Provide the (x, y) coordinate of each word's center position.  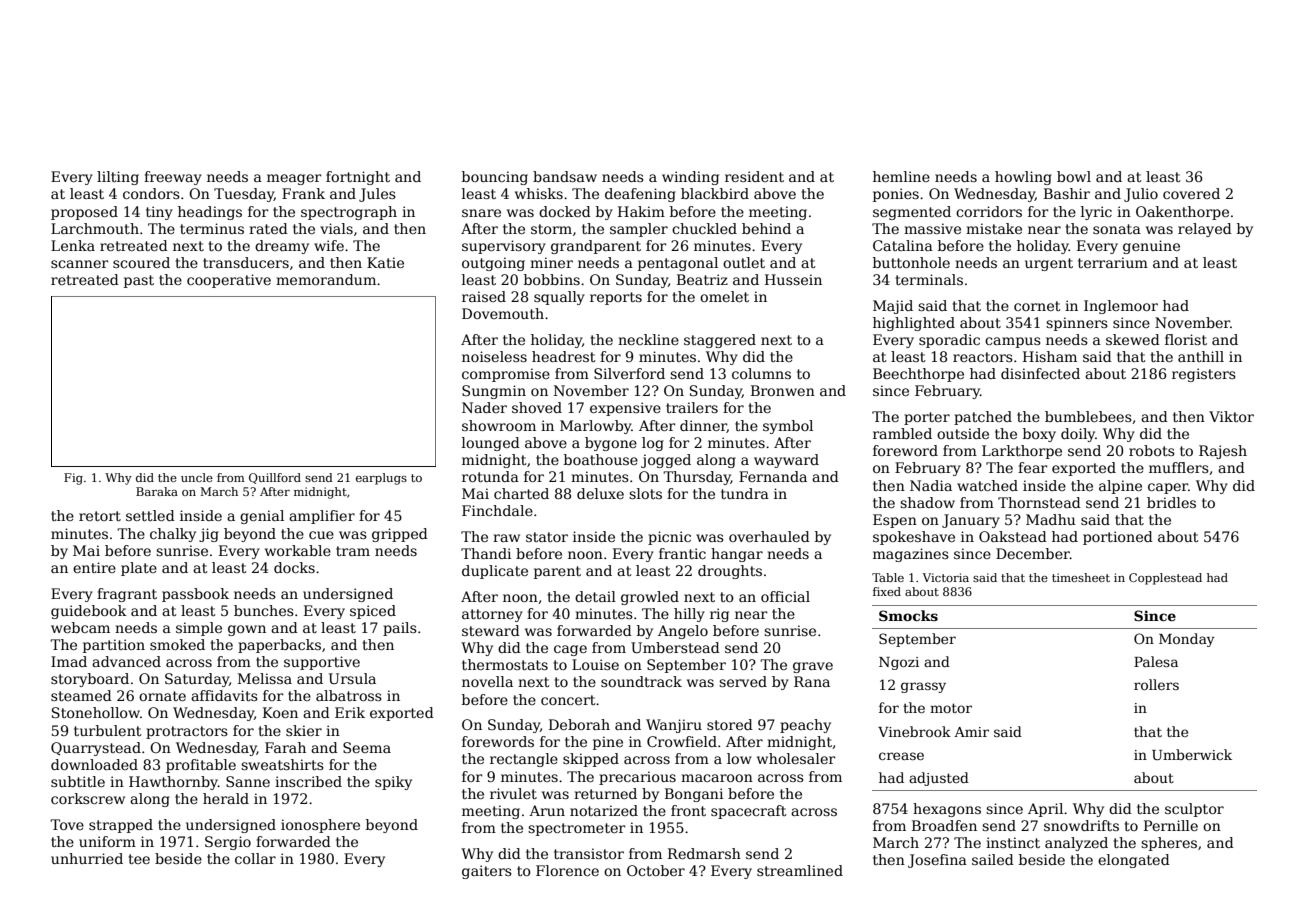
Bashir (1067, 193)
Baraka (157, 491)
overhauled (769, 536)
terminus (212, 228)
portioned (1118, 538)
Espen (895, 521)
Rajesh (1223, 452)
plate (139, 569)
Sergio (228, 843)
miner (551, 262)
